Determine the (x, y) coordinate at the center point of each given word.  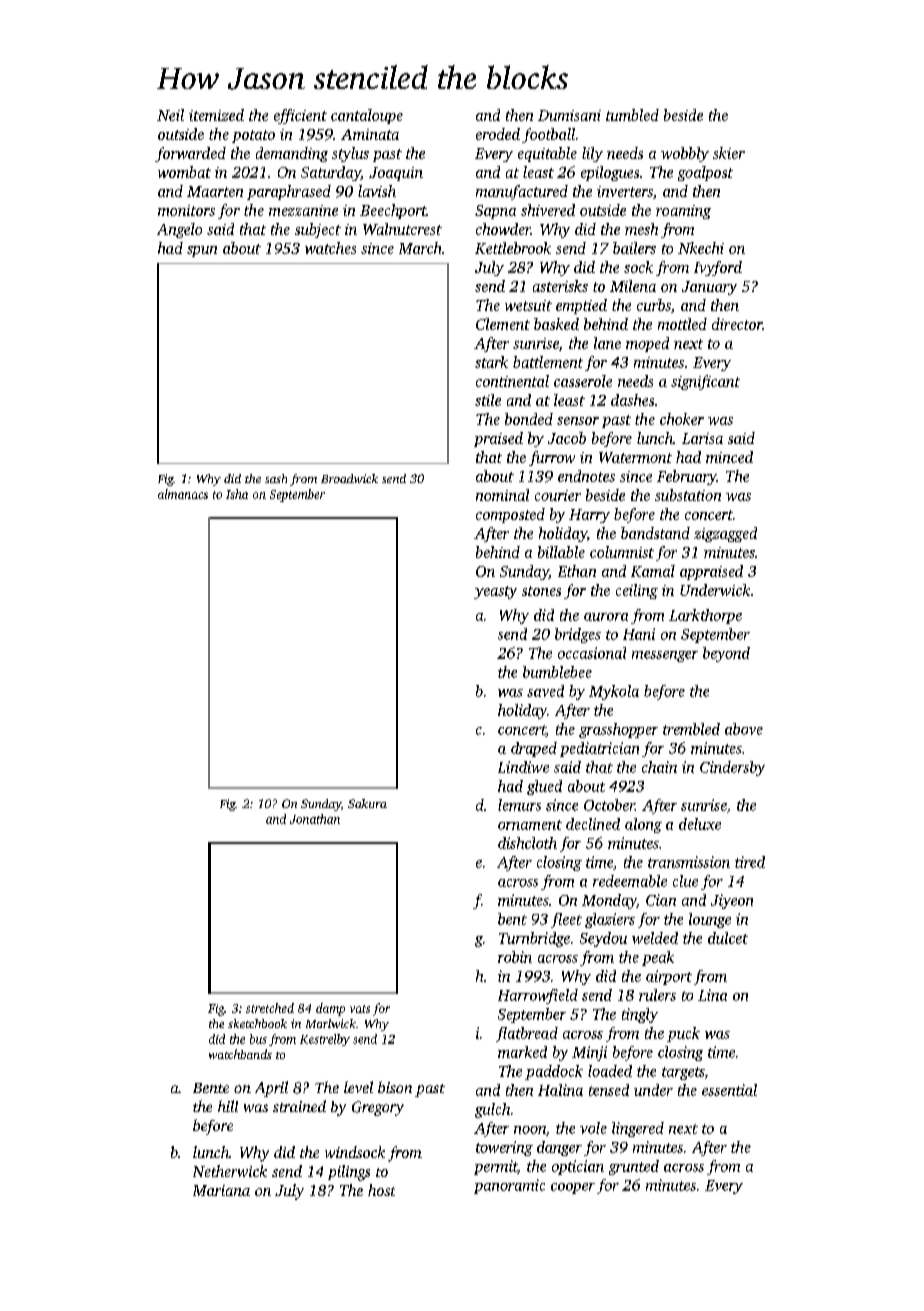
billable (561, 552)
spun (202, 251)
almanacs (183, 494)
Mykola (614, 692)
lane (607, 343)
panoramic (509, 1186)
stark (491, 362)
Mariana (221, 1190)
